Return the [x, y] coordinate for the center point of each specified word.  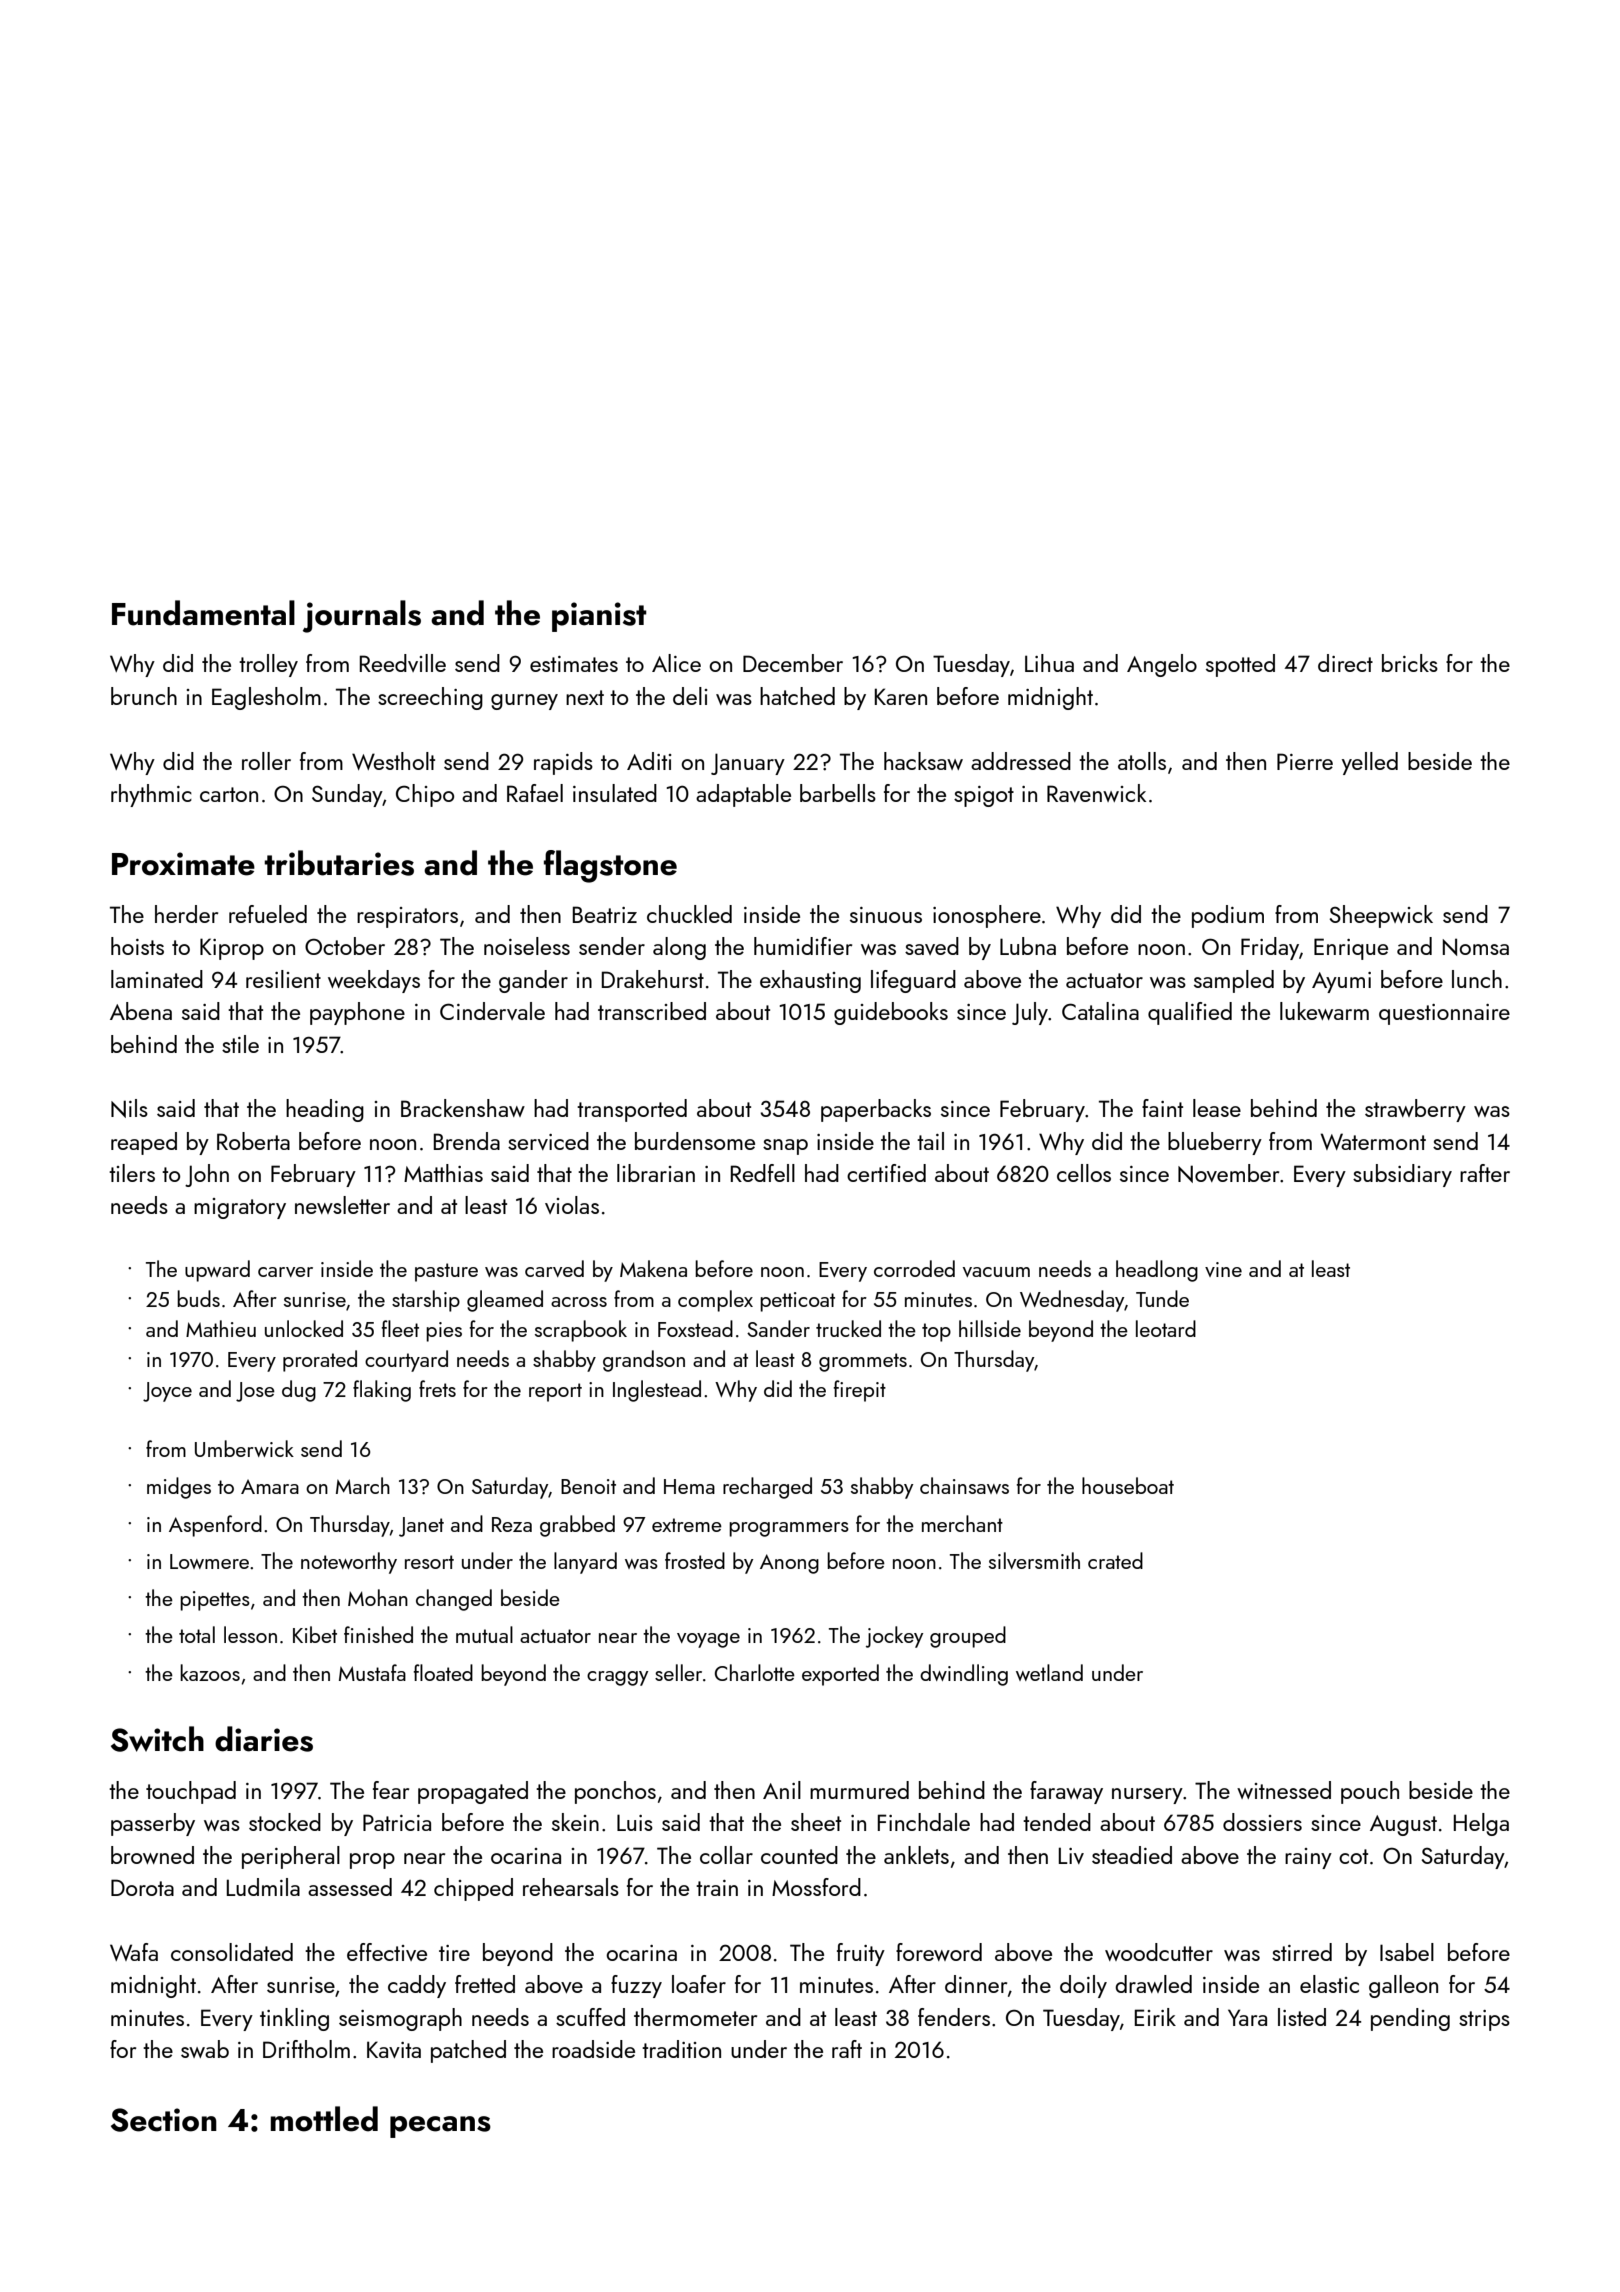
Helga [1481, 1824]
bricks [1410, 663]
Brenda [467, 1141]
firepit [860, 1391]
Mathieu [221, 1328]
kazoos [210, 1672]
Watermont [1373, 1141]
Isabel [1407, 1952]
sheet [816, 1822]
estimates [574, 664]
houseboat [1128, 1485]
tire [454, 1953]
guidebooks [891, 1013]
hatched [797, 696]
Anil [782, 1790]
